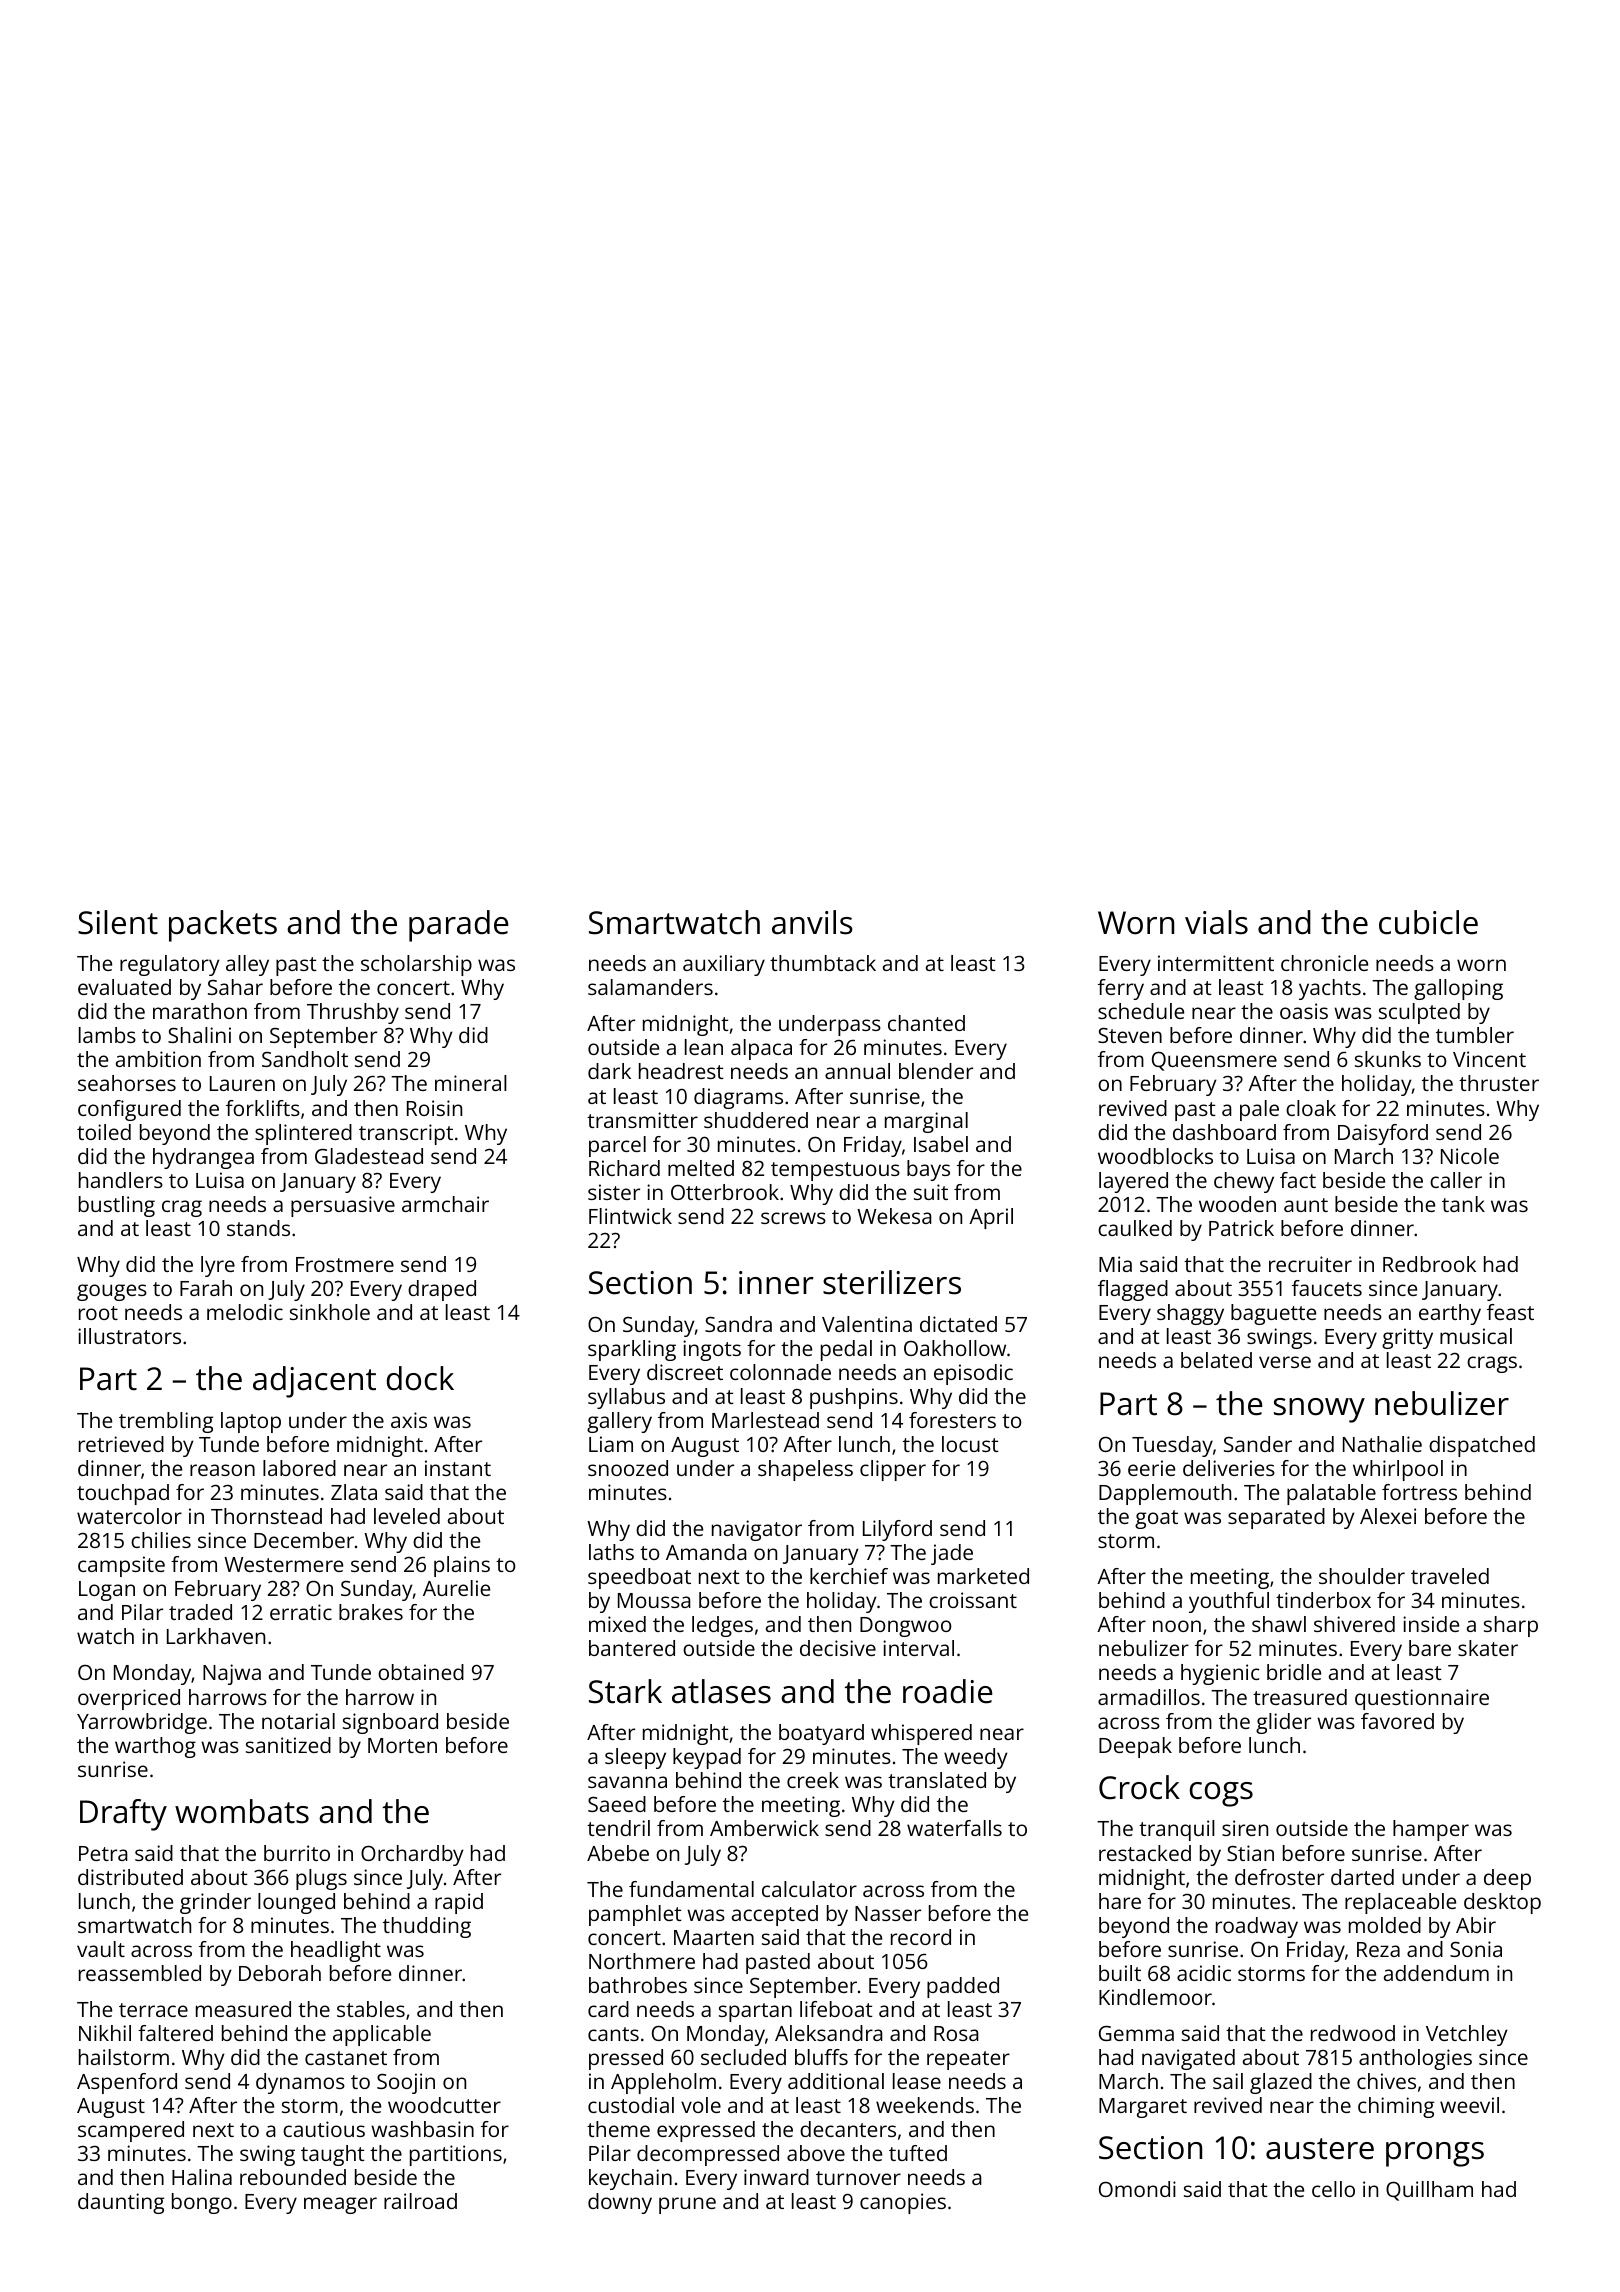 The height and width of the screenshot is (2292, 1620). Describe the element at coordinates (103, 1853) in the screenshot. I see `Petra` at that location.
